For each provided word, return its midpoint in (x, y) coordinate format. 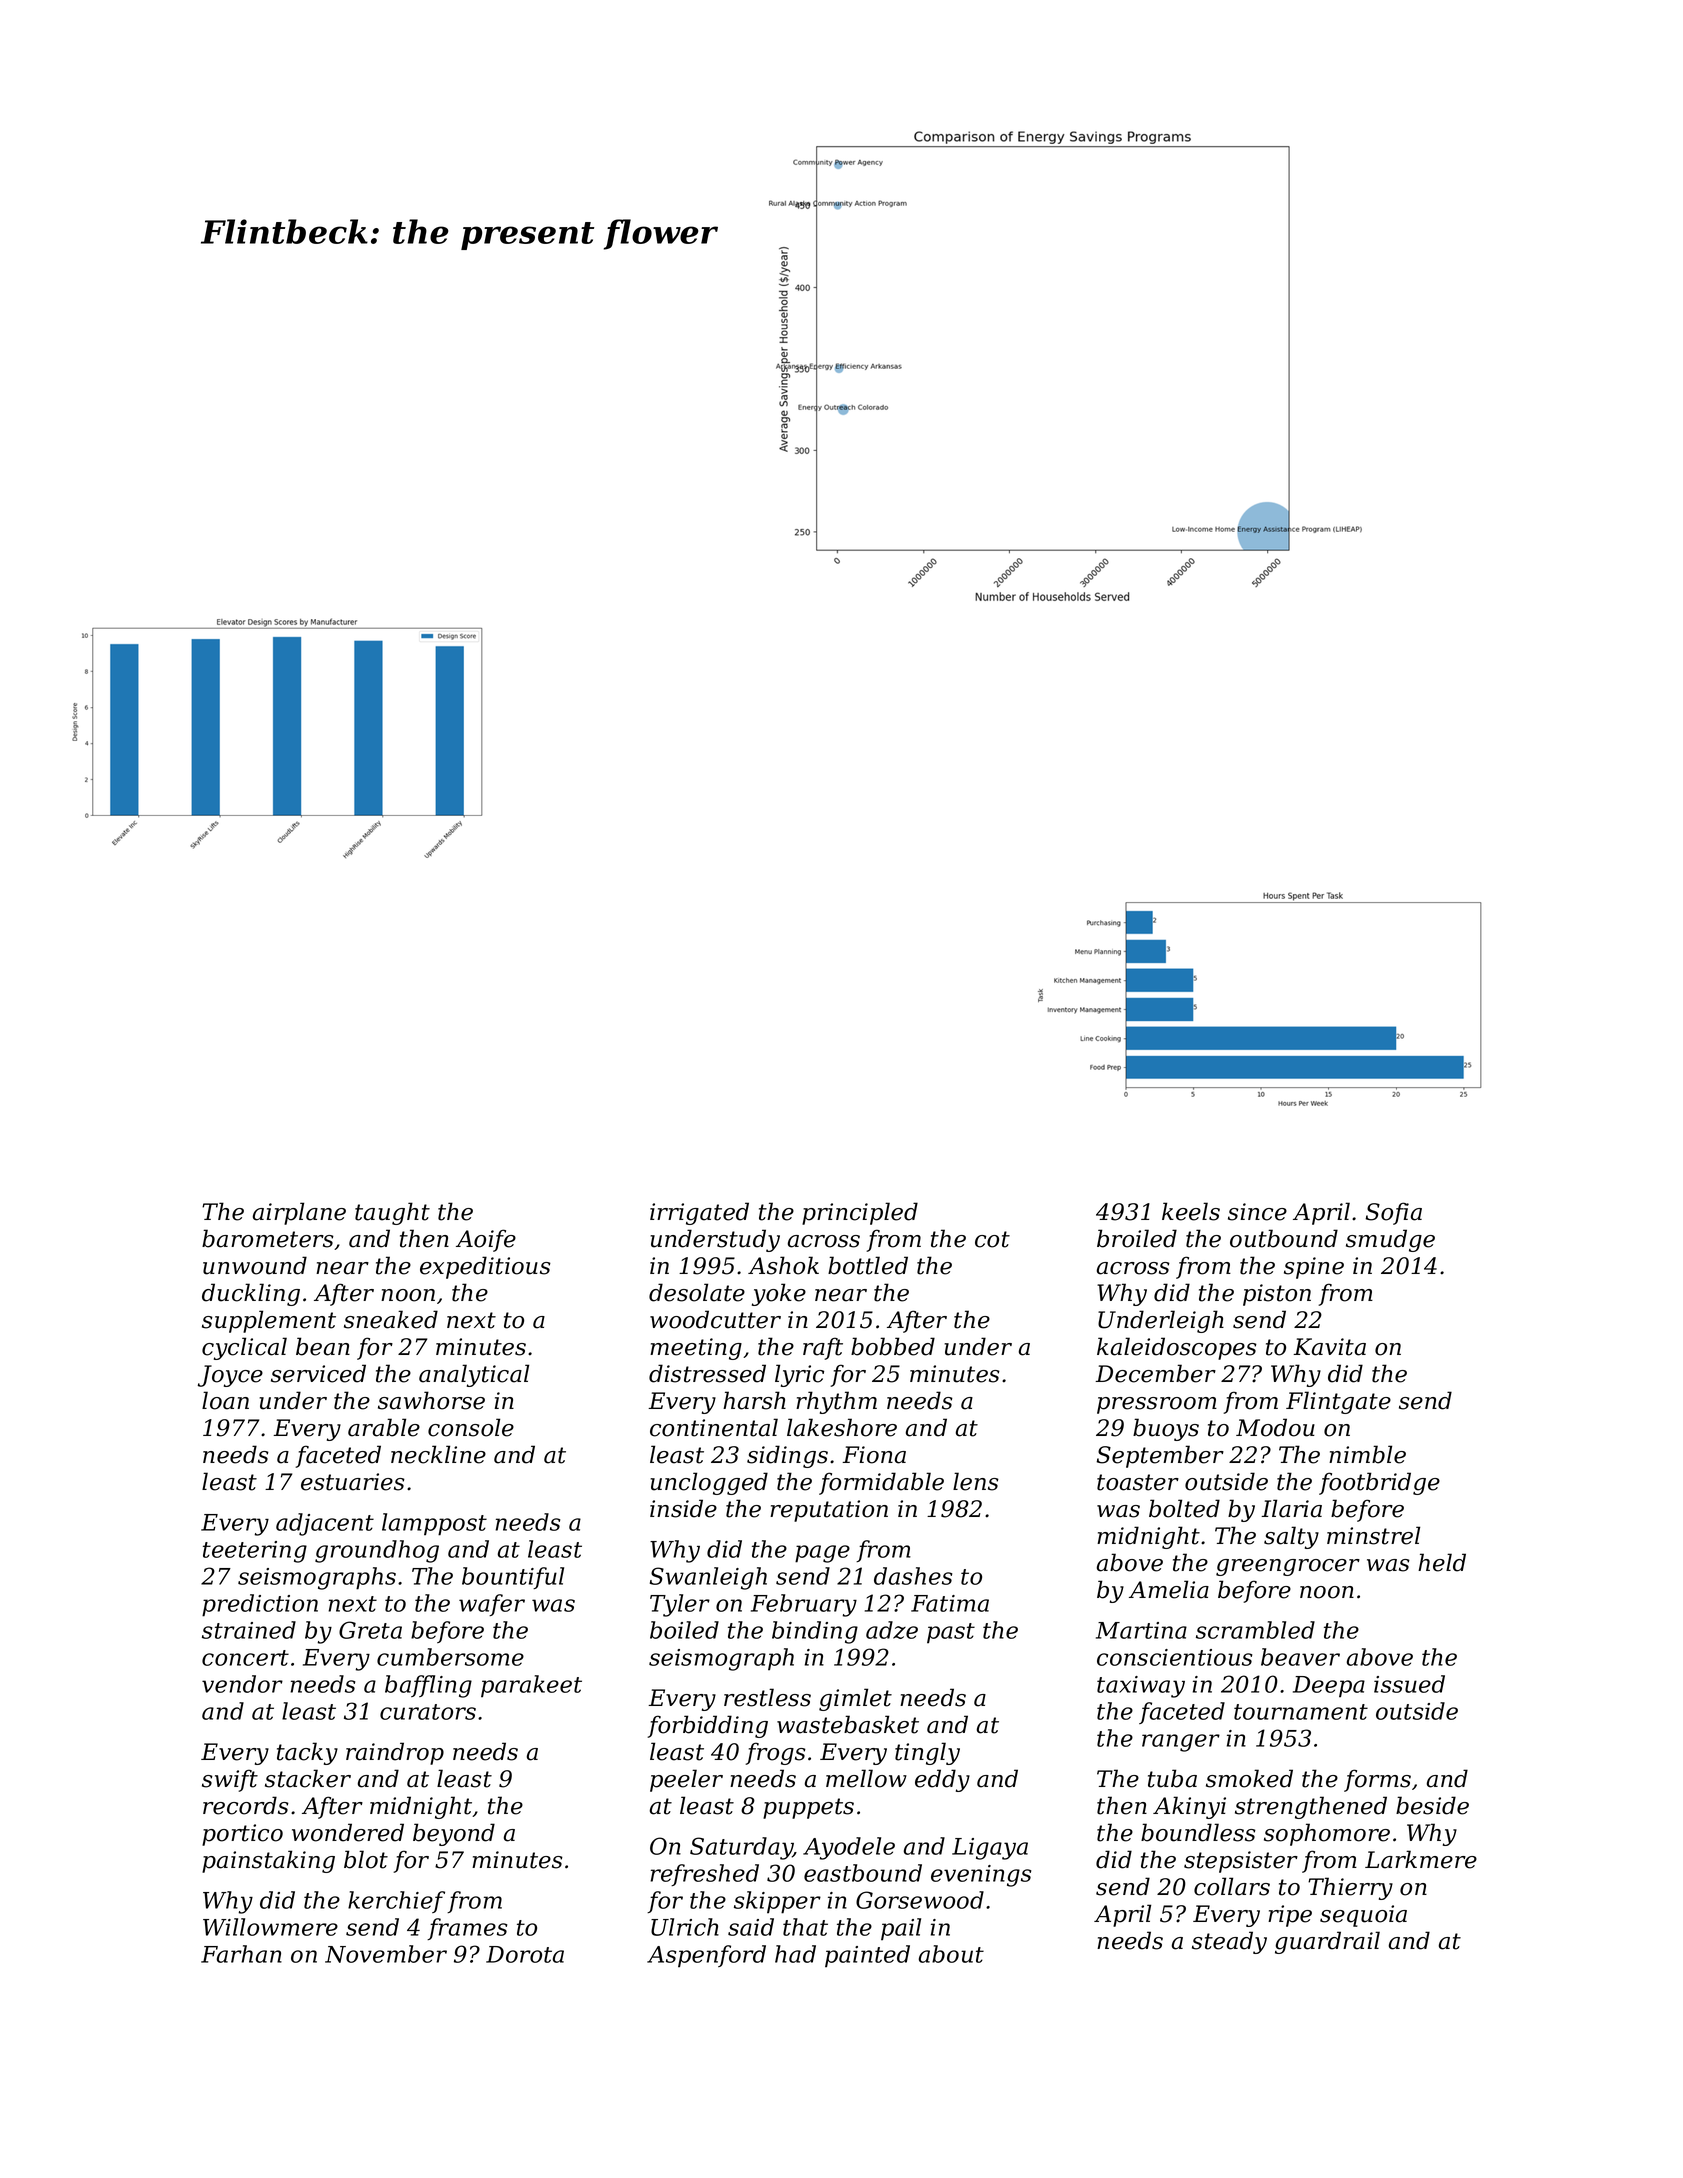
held (1442, 1562)
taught (392, 1213)
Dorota (525, 1954)
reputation (829, 1511)
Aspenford (706, 1956)
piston (1277, 1295)
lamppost (434, 1524)
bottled (868, 1265)
